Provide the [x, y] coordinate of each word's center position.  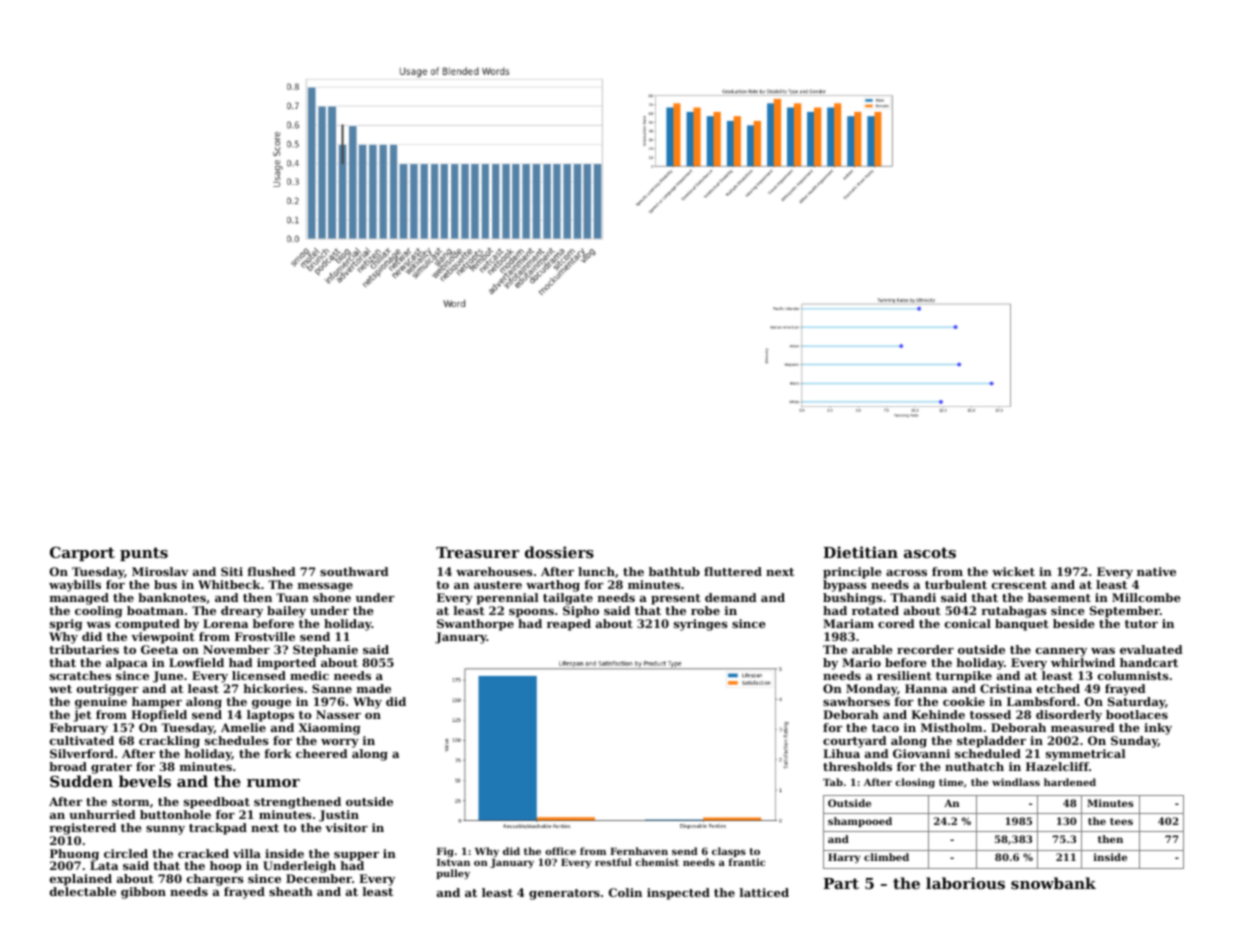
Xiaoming [330, 729]
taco [885, 728]
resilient [904, 675]
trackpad [218, 829]
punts [144, 554]
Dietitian [860, 552]
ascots [930, 552]
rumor [273, 783]
